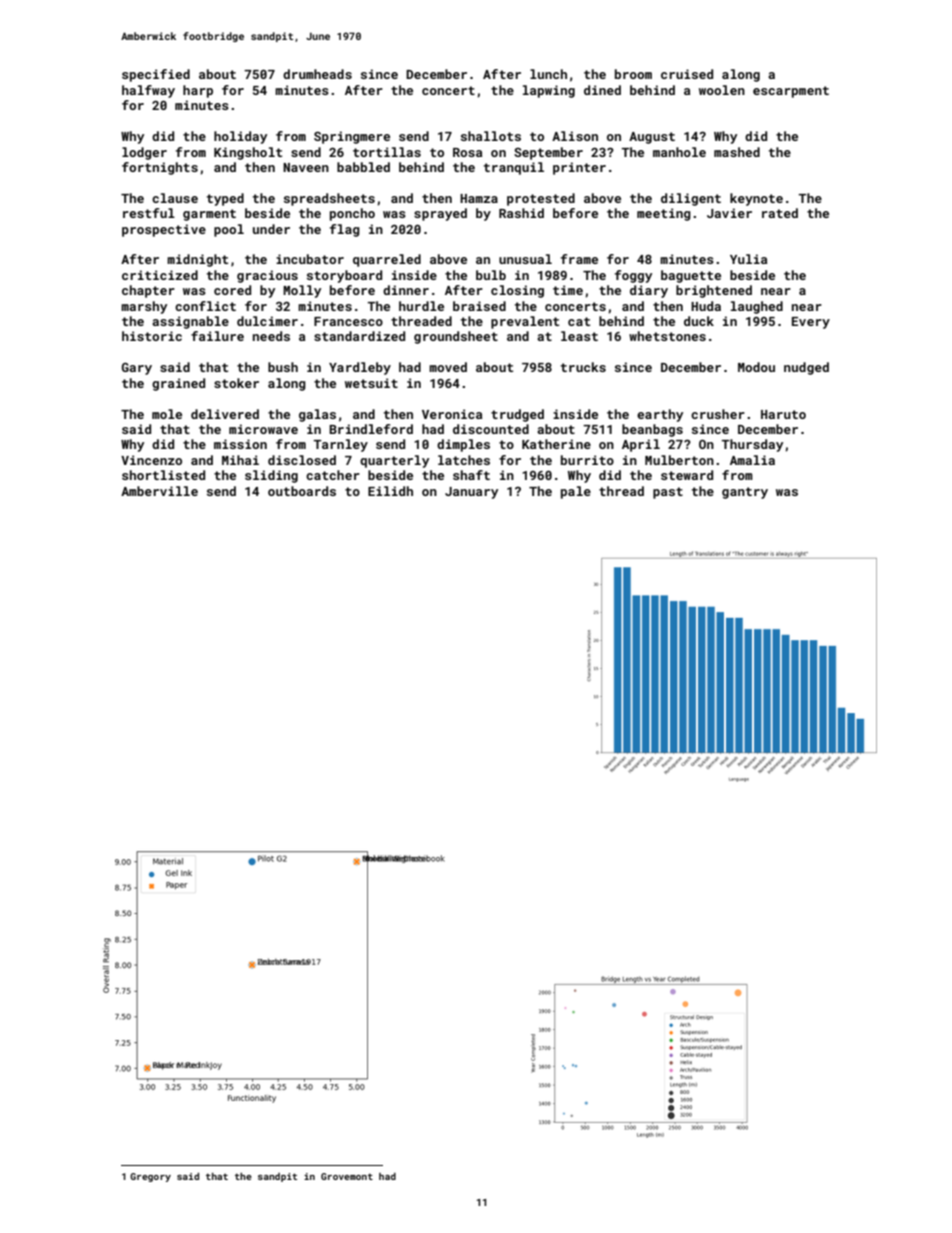  What do you see at coordinates (149, 213) in the image?
I see `restful` at bounding box center [149, 213].
